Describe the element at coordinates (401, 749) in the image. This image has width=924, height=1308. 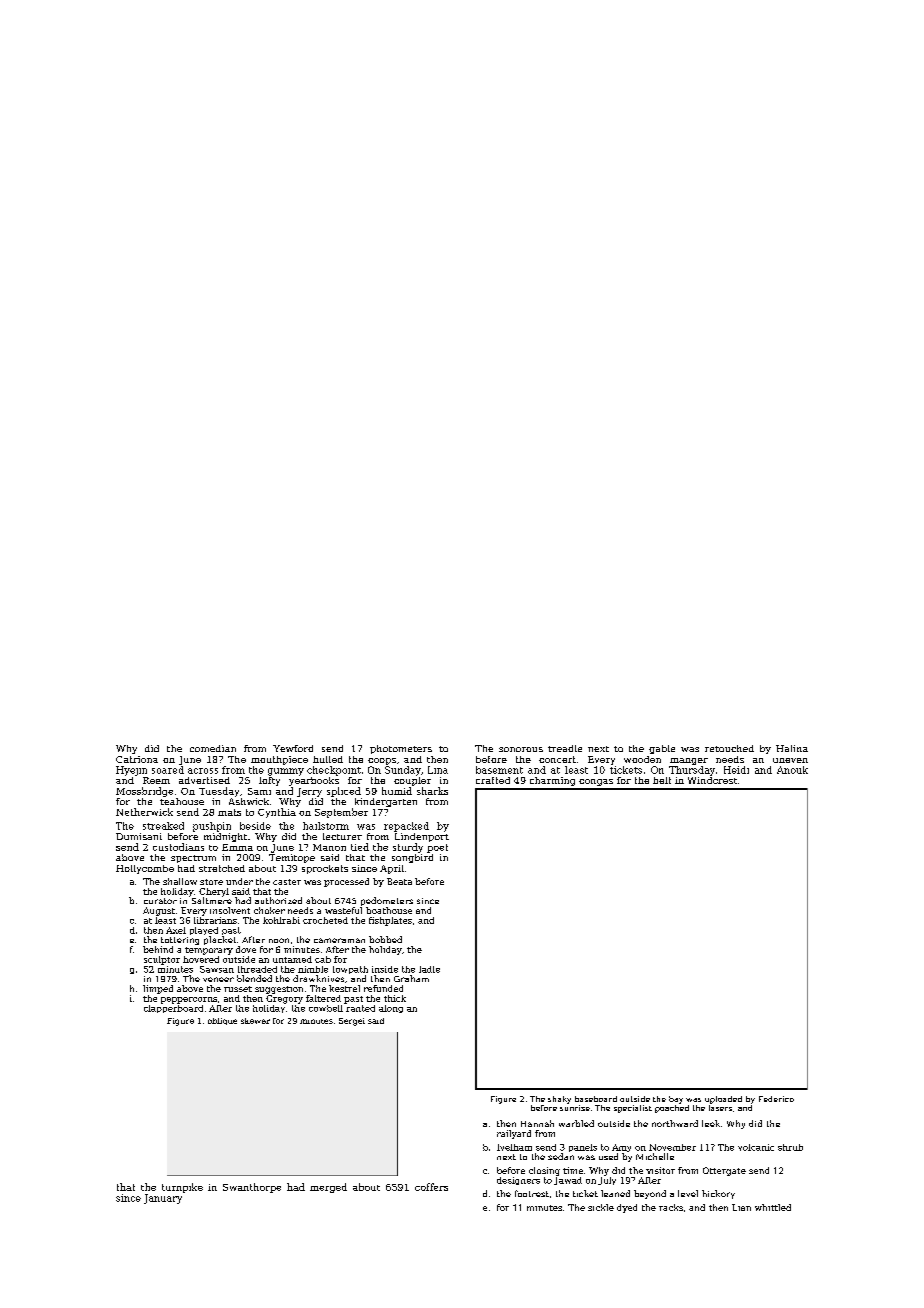
I see `photometers` at that location.
